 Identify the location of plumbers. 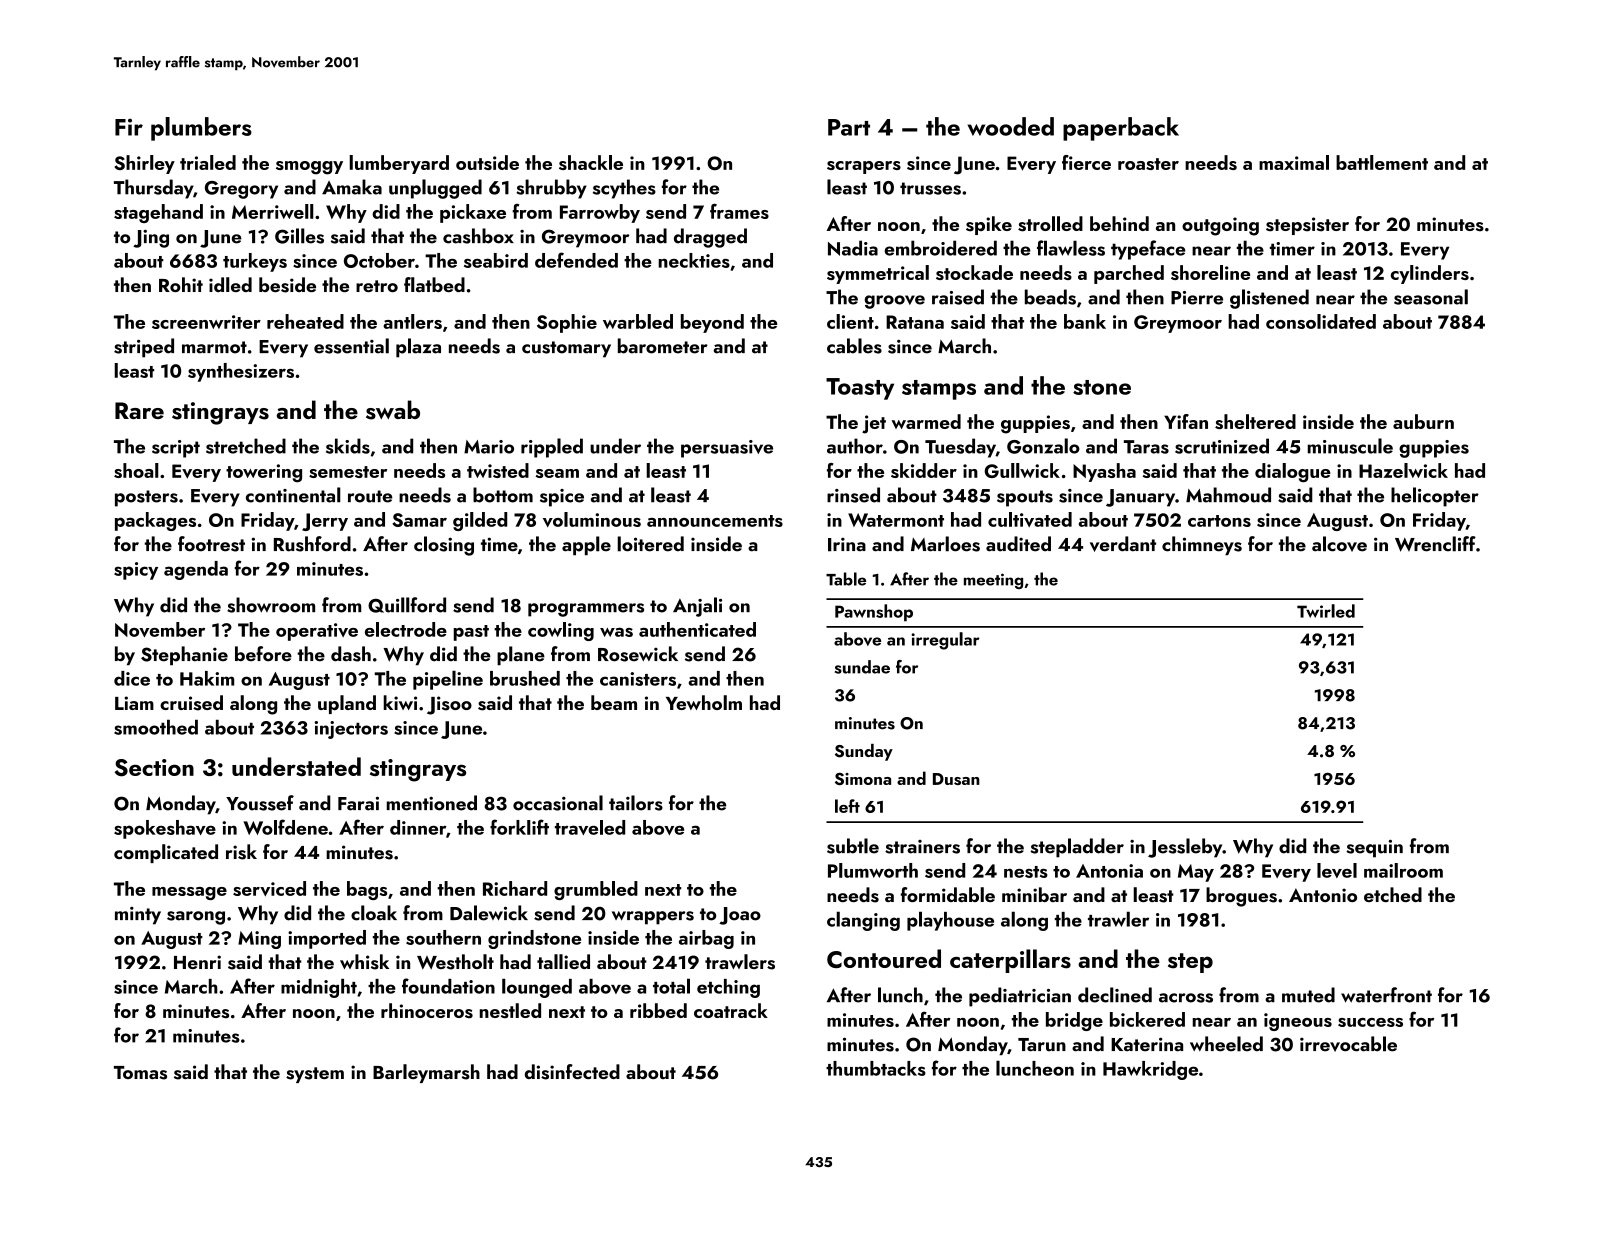
(201, 129).
